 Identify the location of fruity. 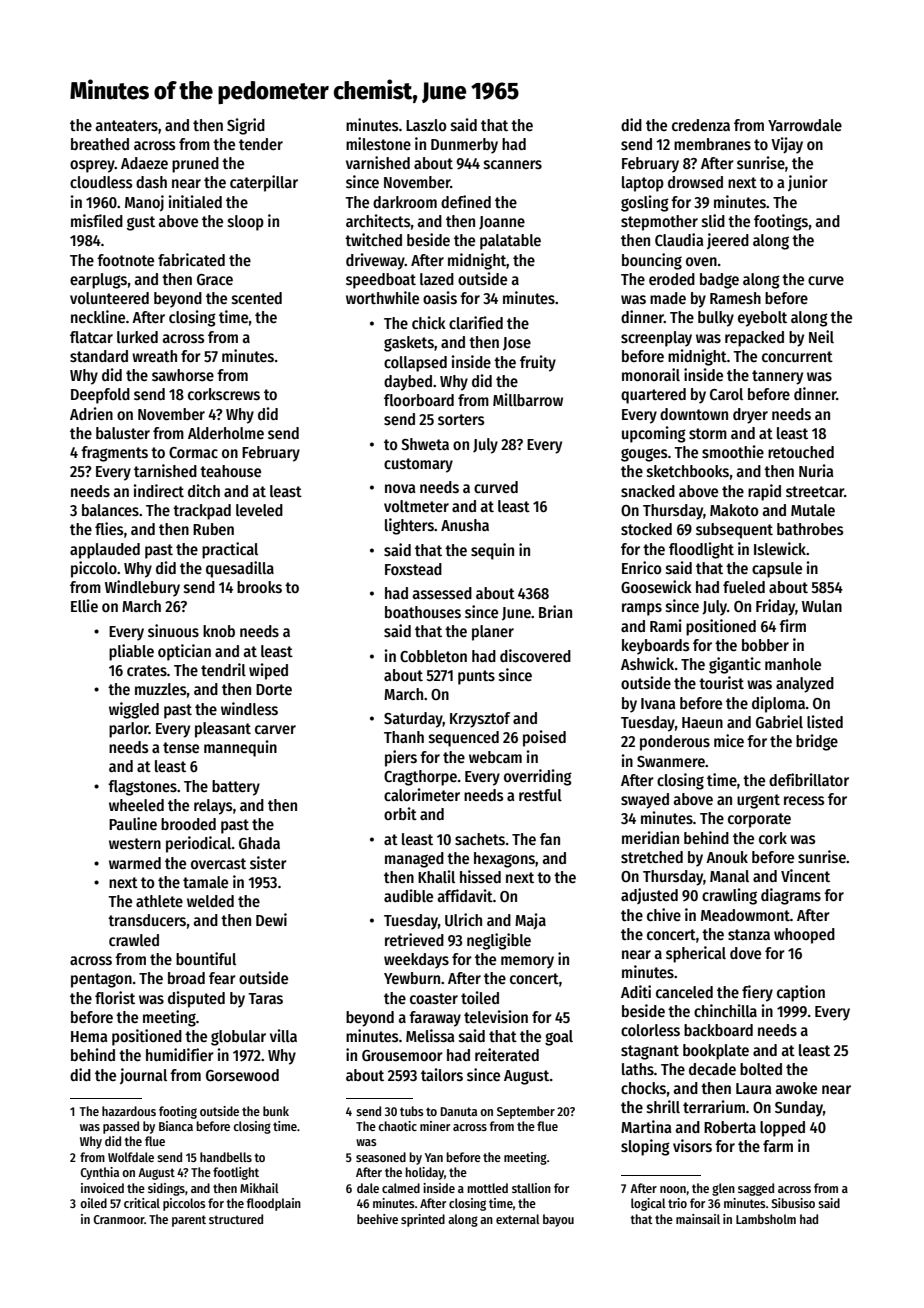
(538, 363).
